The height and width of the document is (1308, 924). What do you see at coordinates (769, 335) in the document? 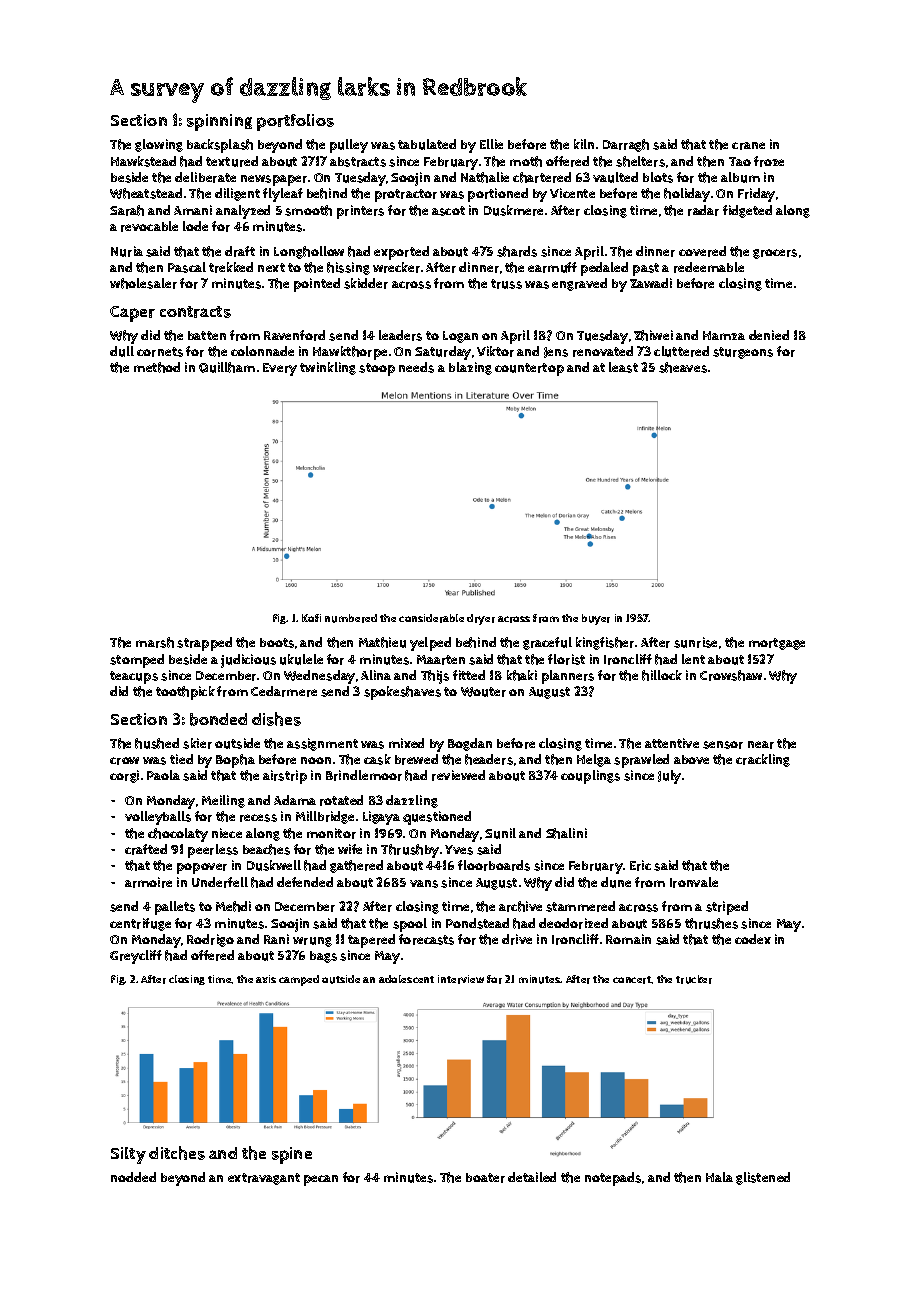
I see `denied` at bounding box center [769, 335].
